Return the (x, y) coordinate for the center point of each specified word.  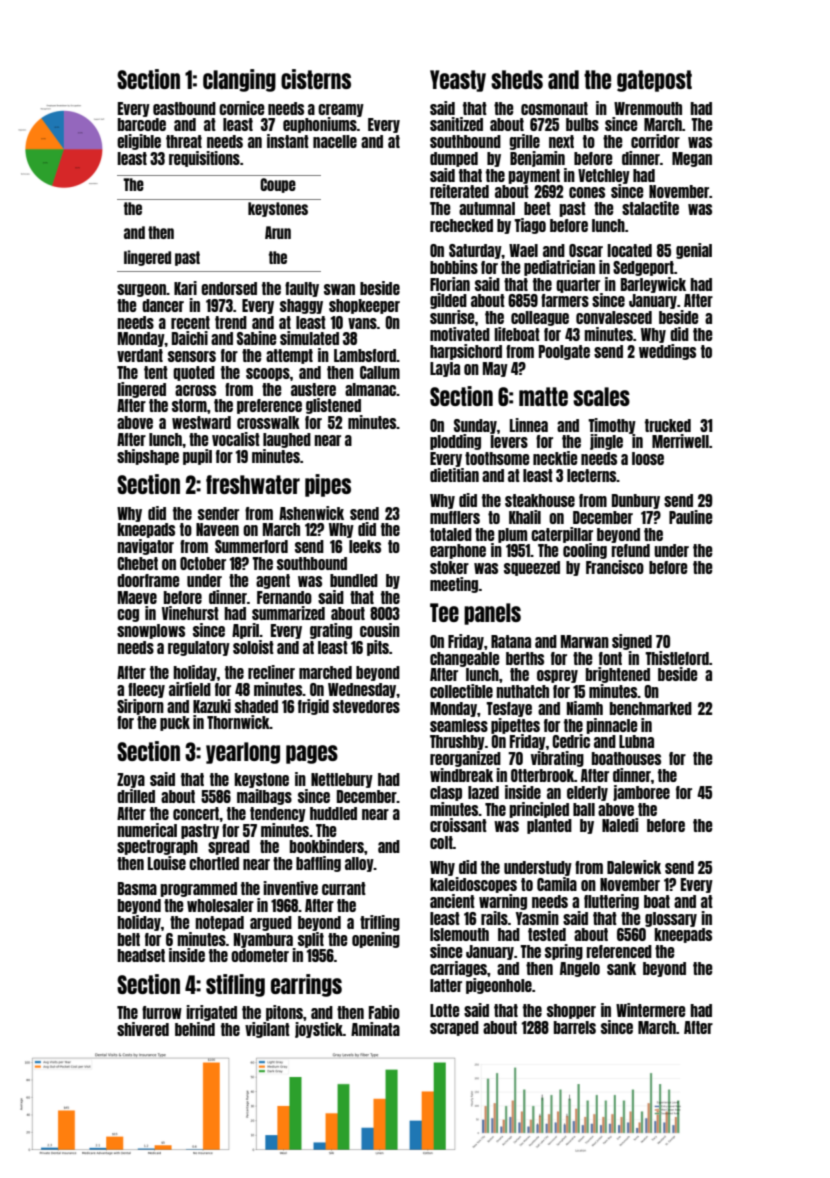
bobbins (454, 267)
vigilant (267, 1030)
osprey (557, 676)
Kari (185, 288)
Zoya (131, 780)
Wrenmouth (648, 108)
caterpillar (562, 535)
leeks (365, 546)
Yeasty (458, 81)
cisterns (316, 79)
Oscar (586, 250)
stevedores (366, 706)
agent (273, 581)
